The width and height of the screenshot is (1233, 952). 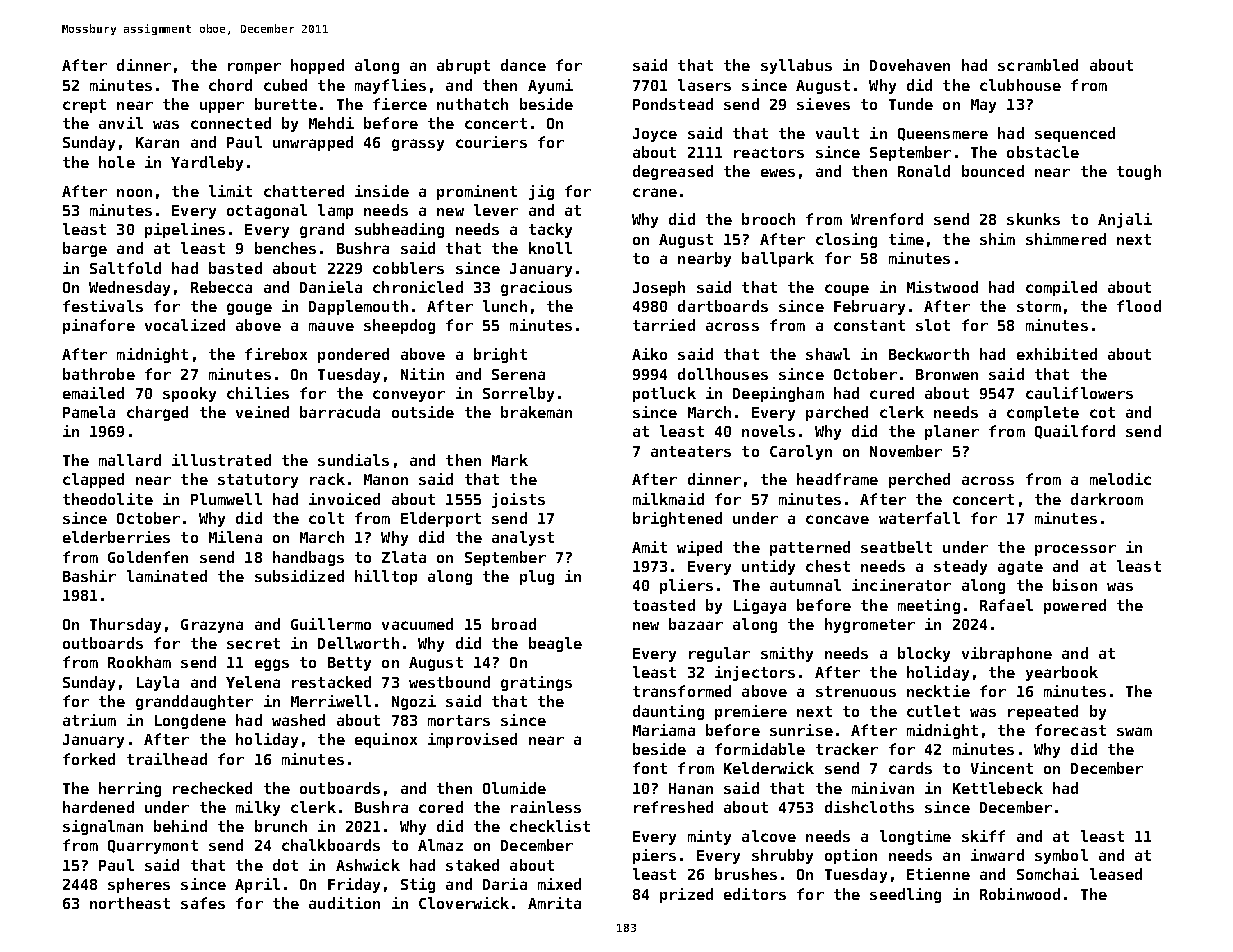 What do you see at coordinates (518, 374) in the screenshot?
I see `Serena` at bounding box center [518, 374].
